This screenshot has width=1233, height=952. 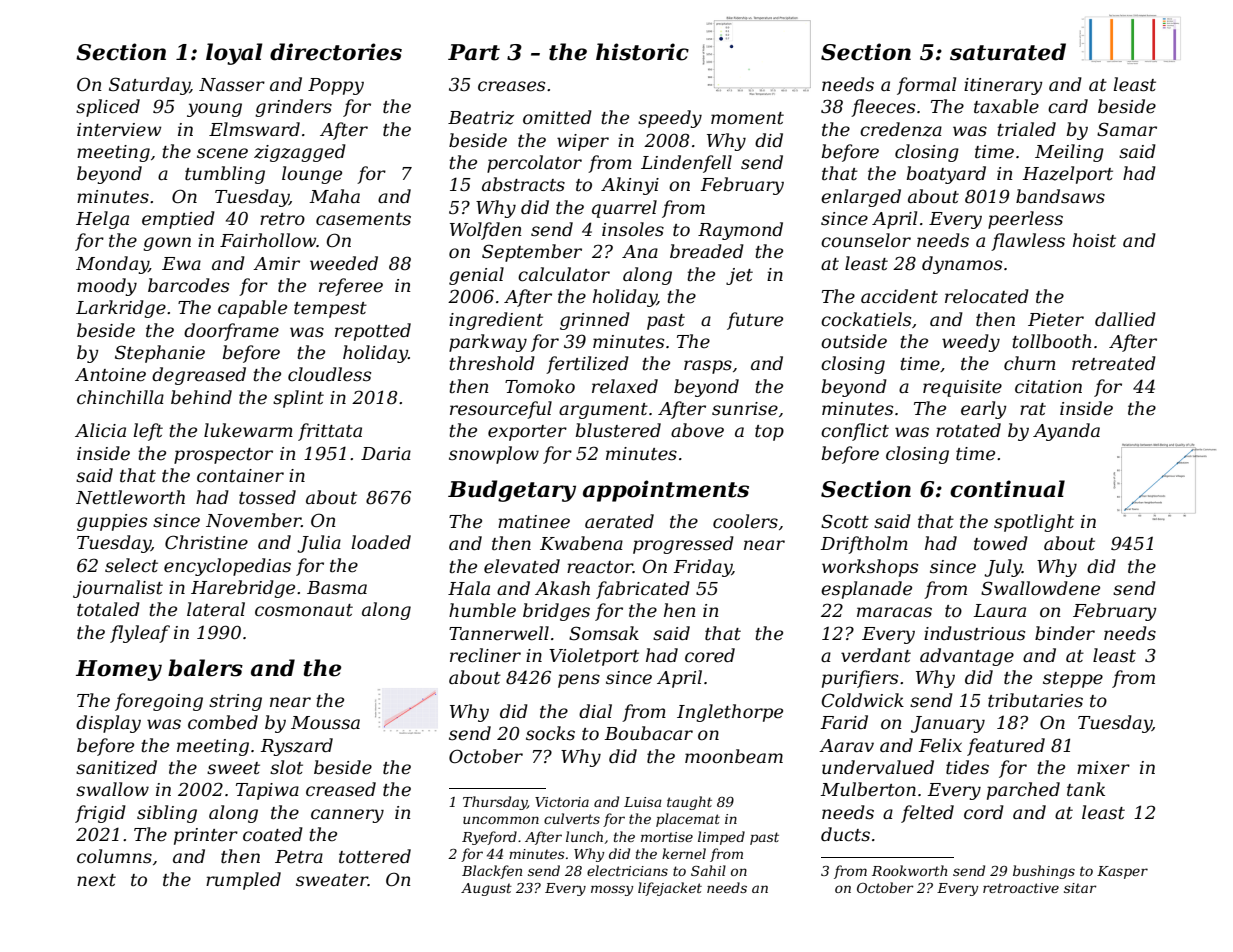 I want to click on Harebridge, so click(x=243, y=589).
